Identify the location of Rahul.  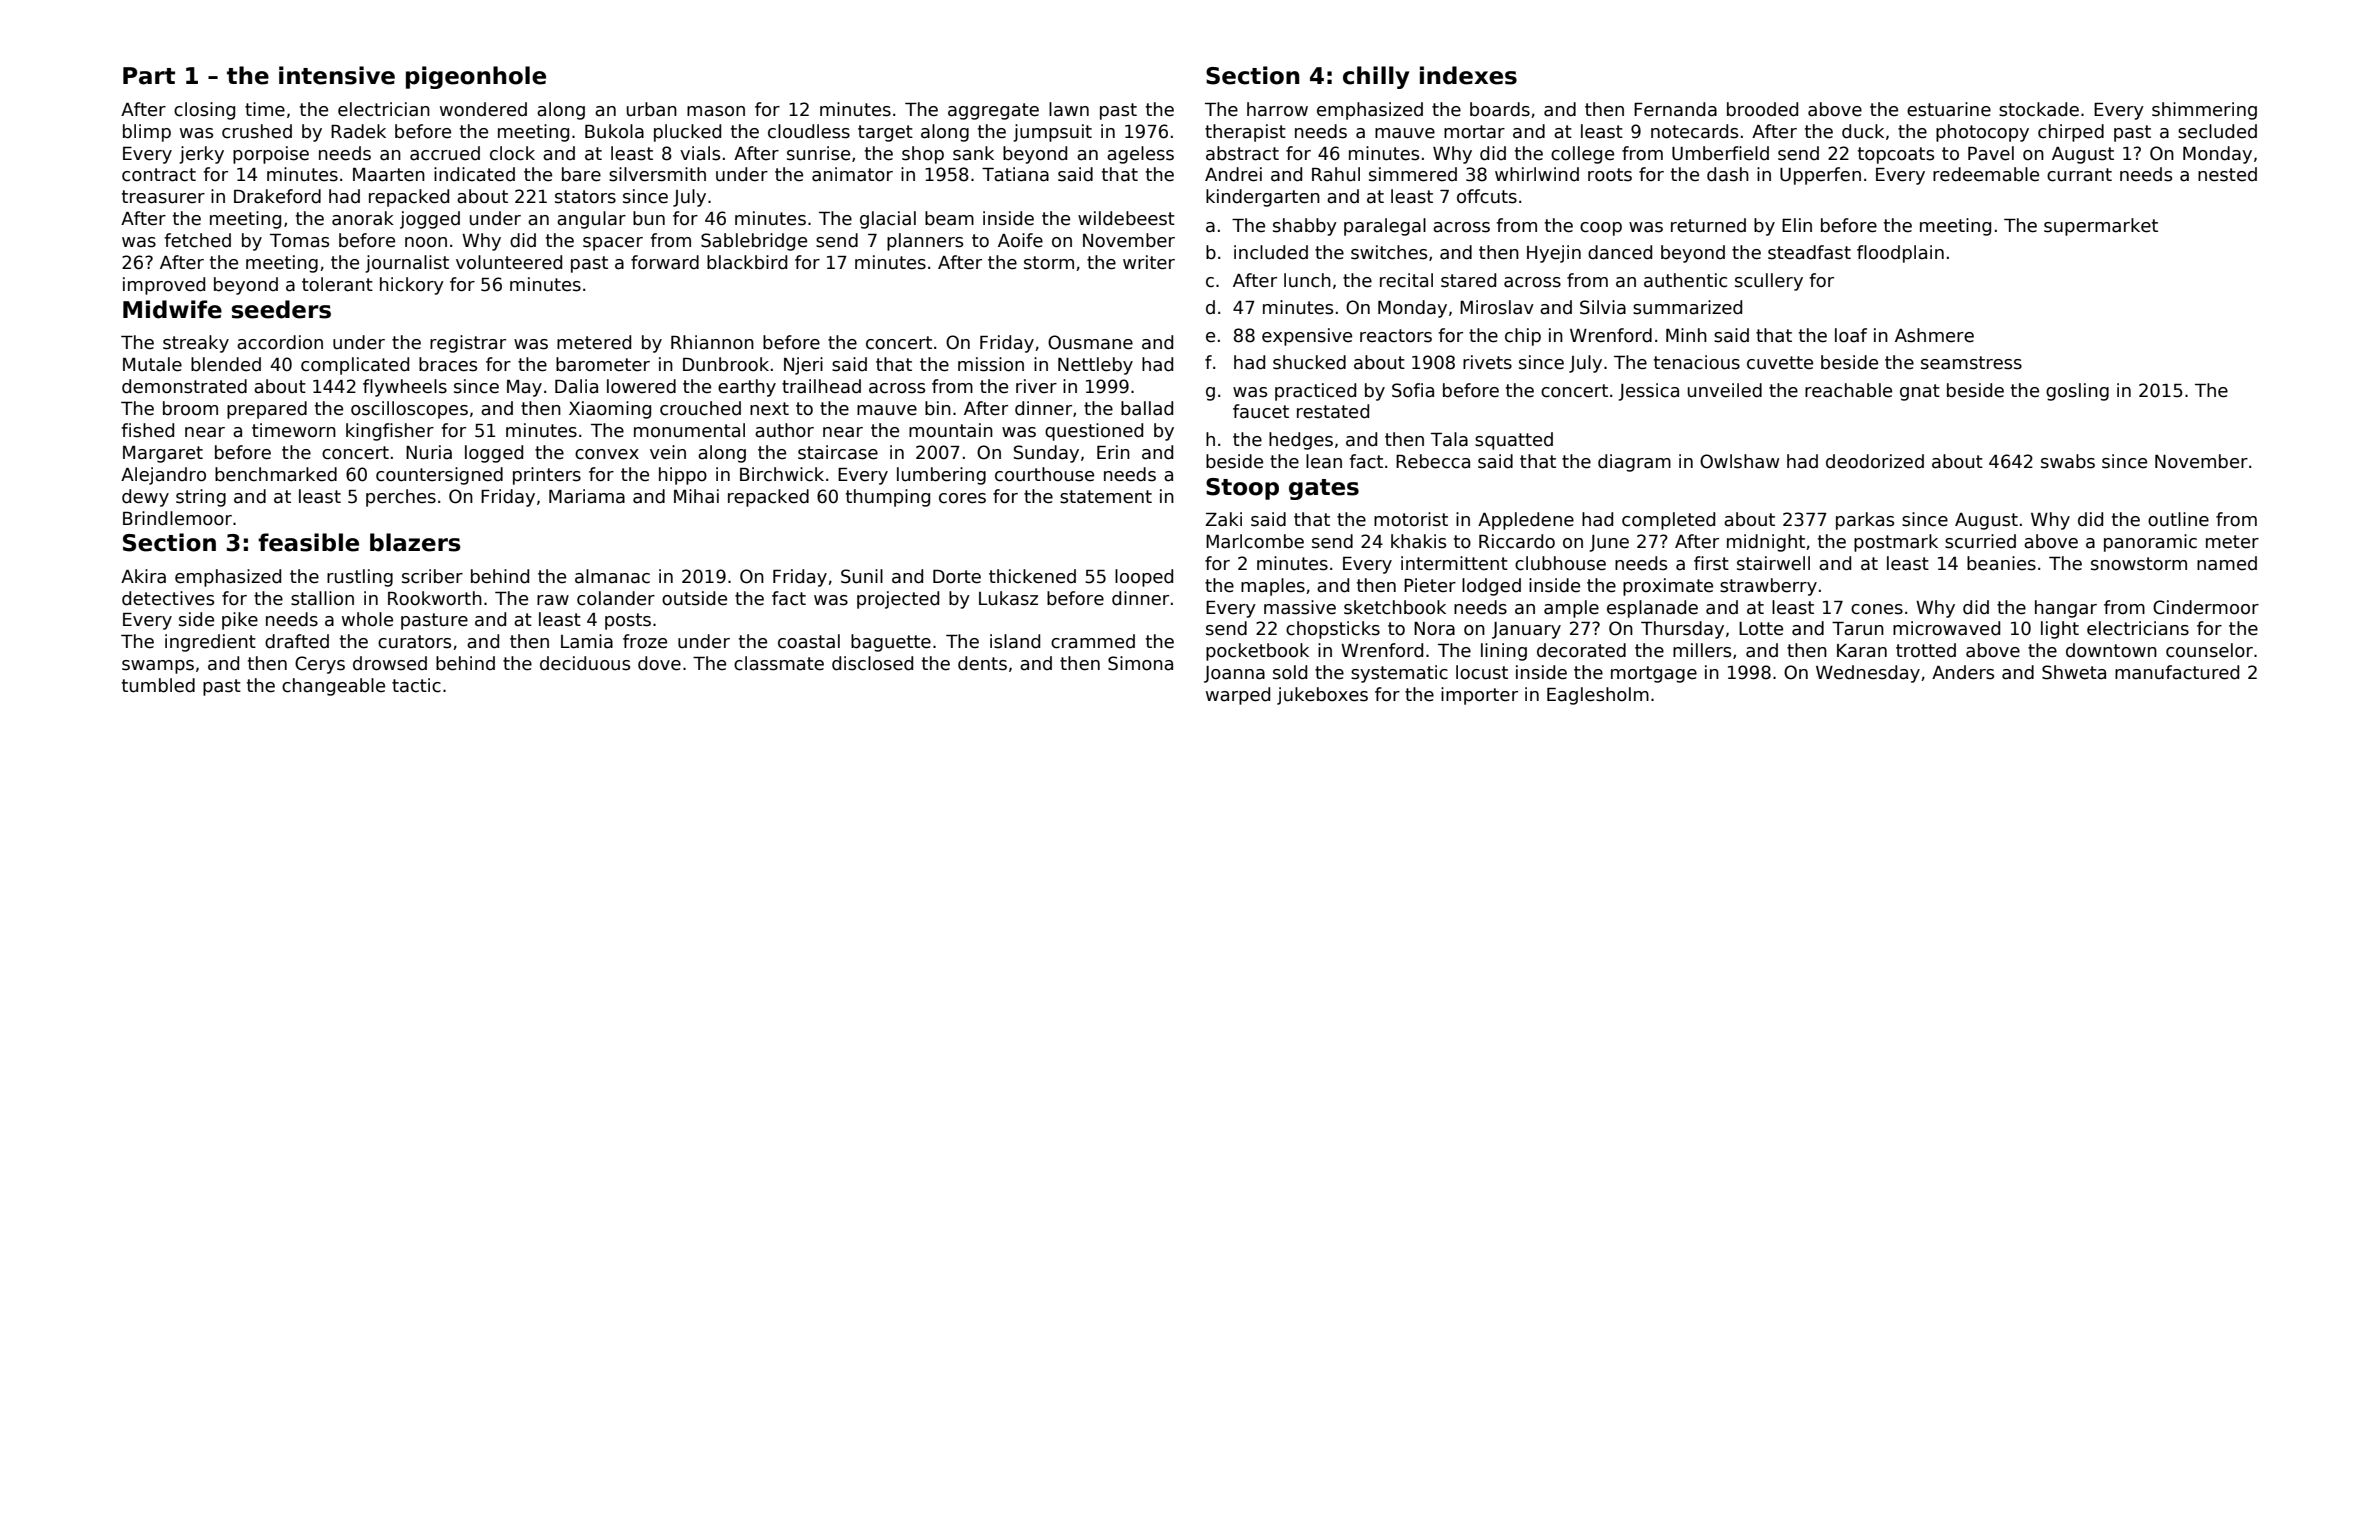
(1336, 174).
